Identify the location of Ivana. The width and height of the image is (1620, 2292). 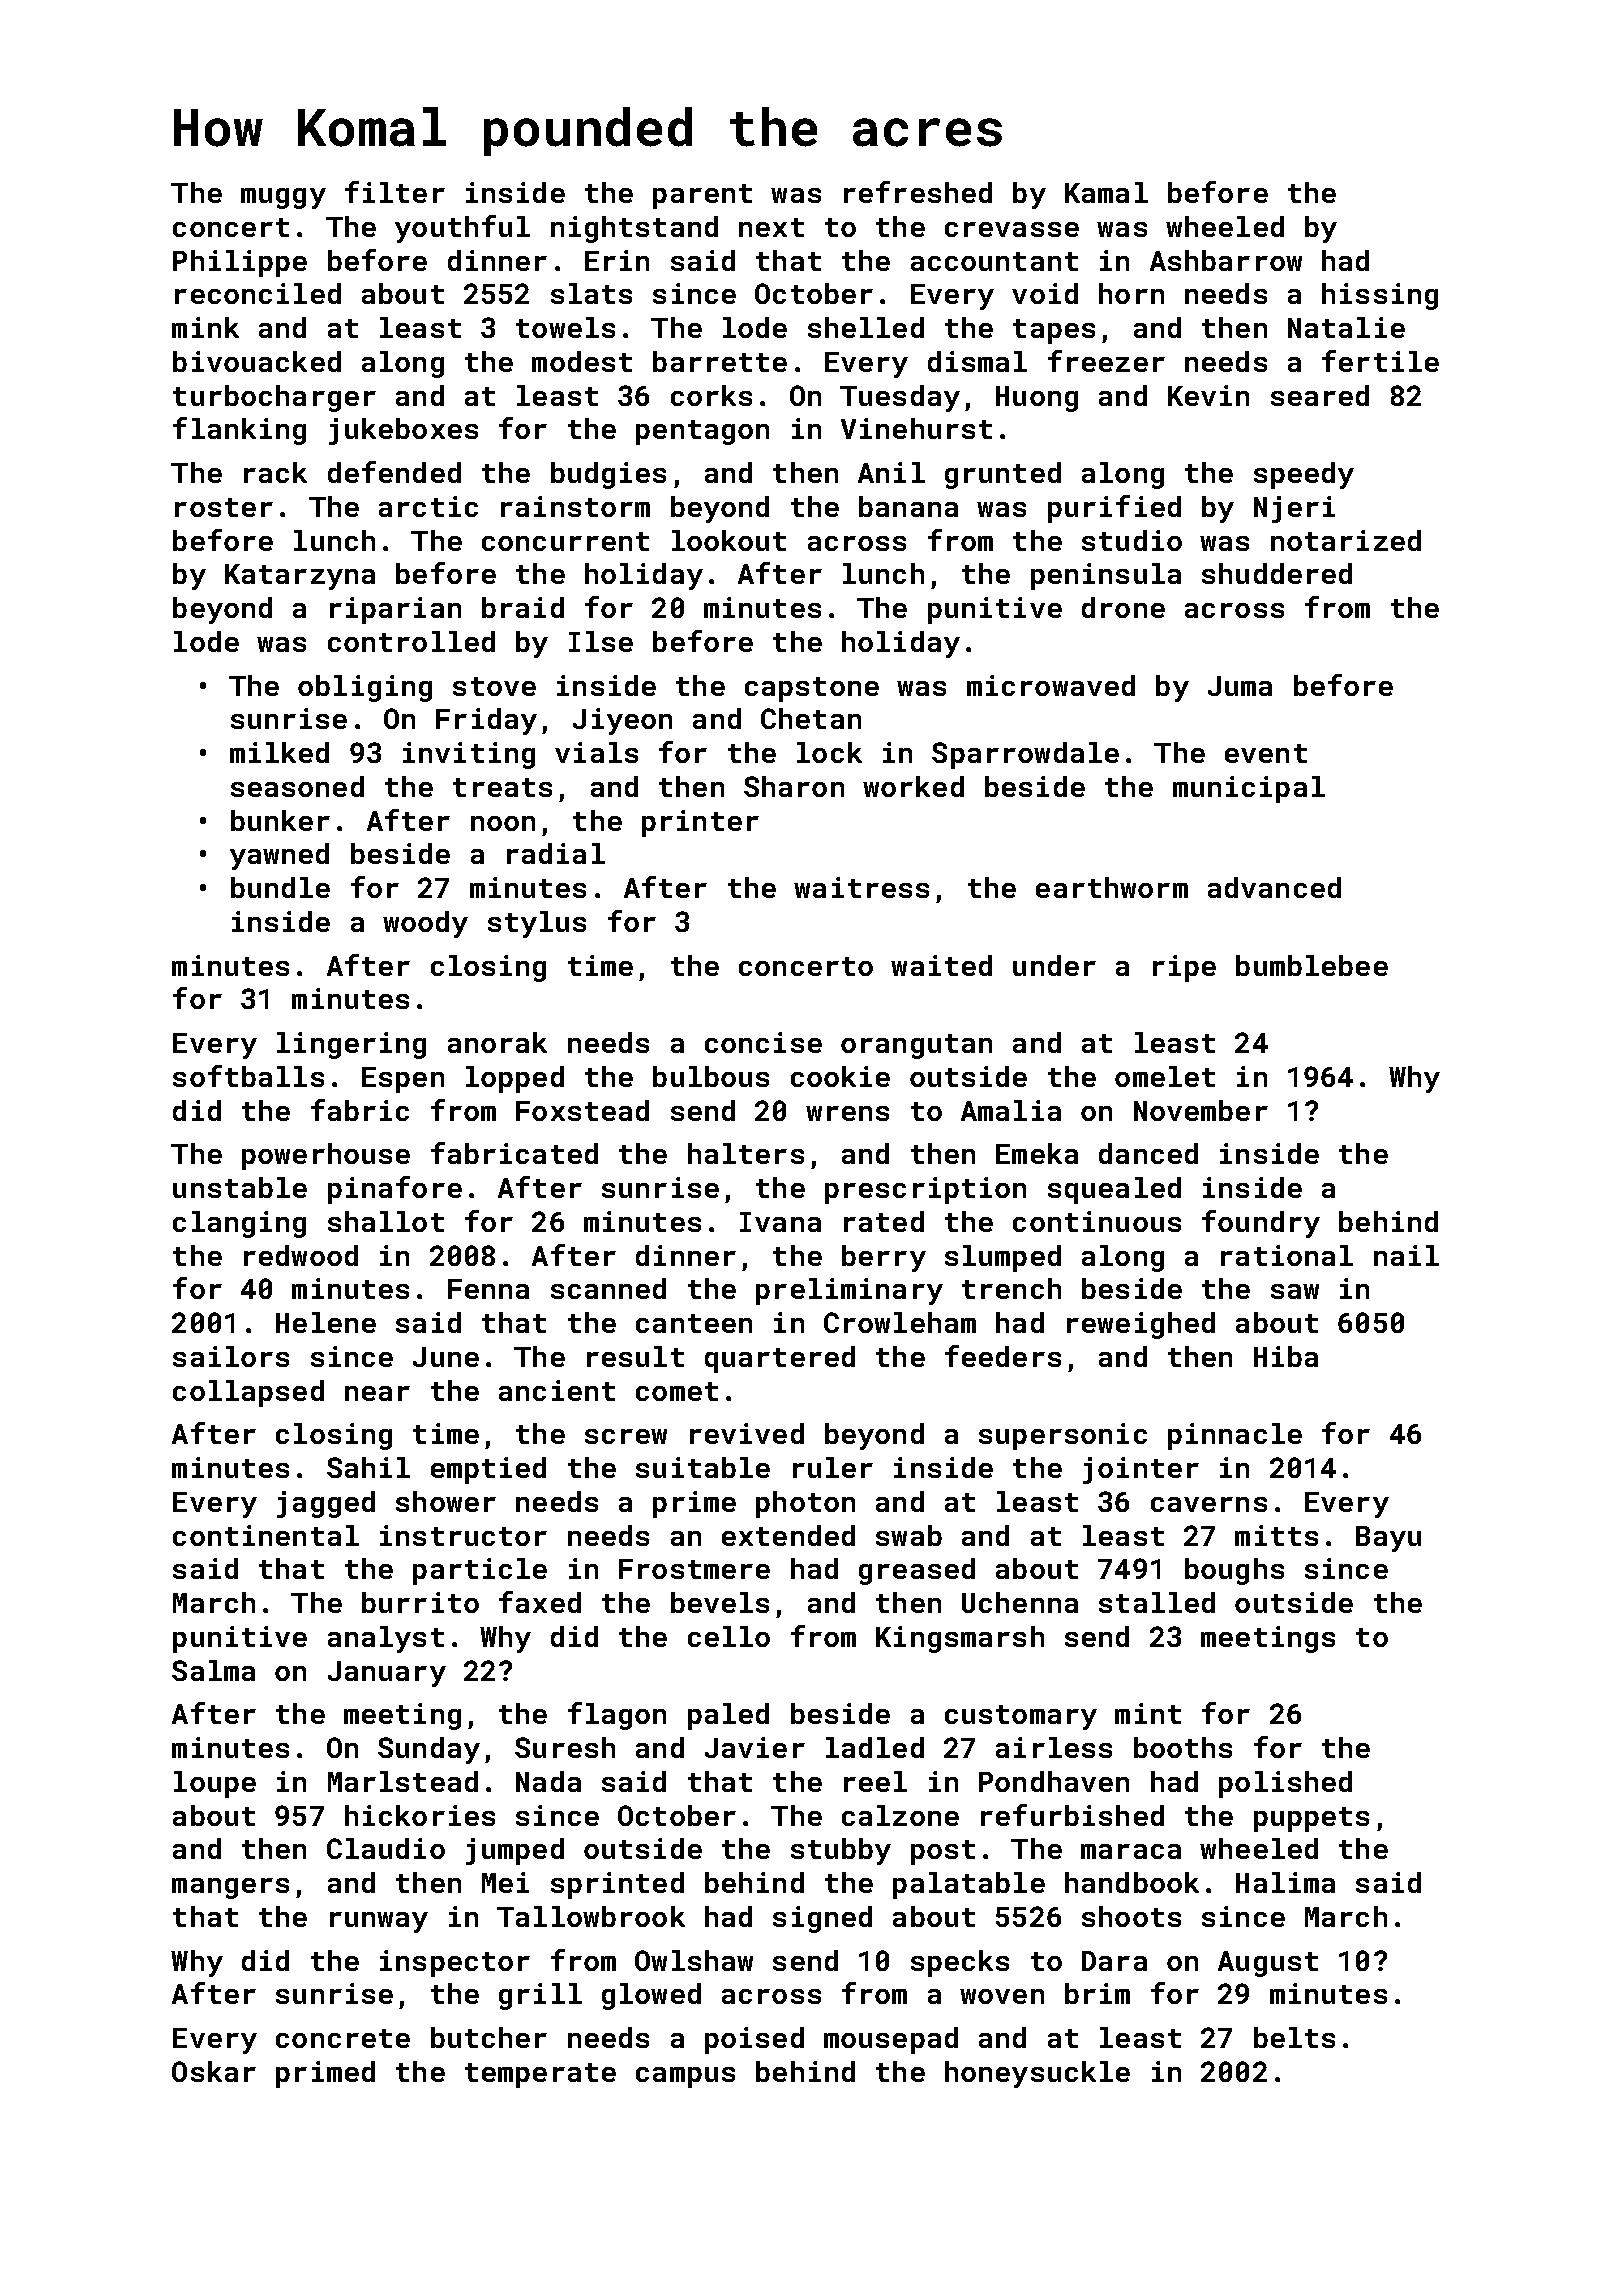
(780, 1222).
